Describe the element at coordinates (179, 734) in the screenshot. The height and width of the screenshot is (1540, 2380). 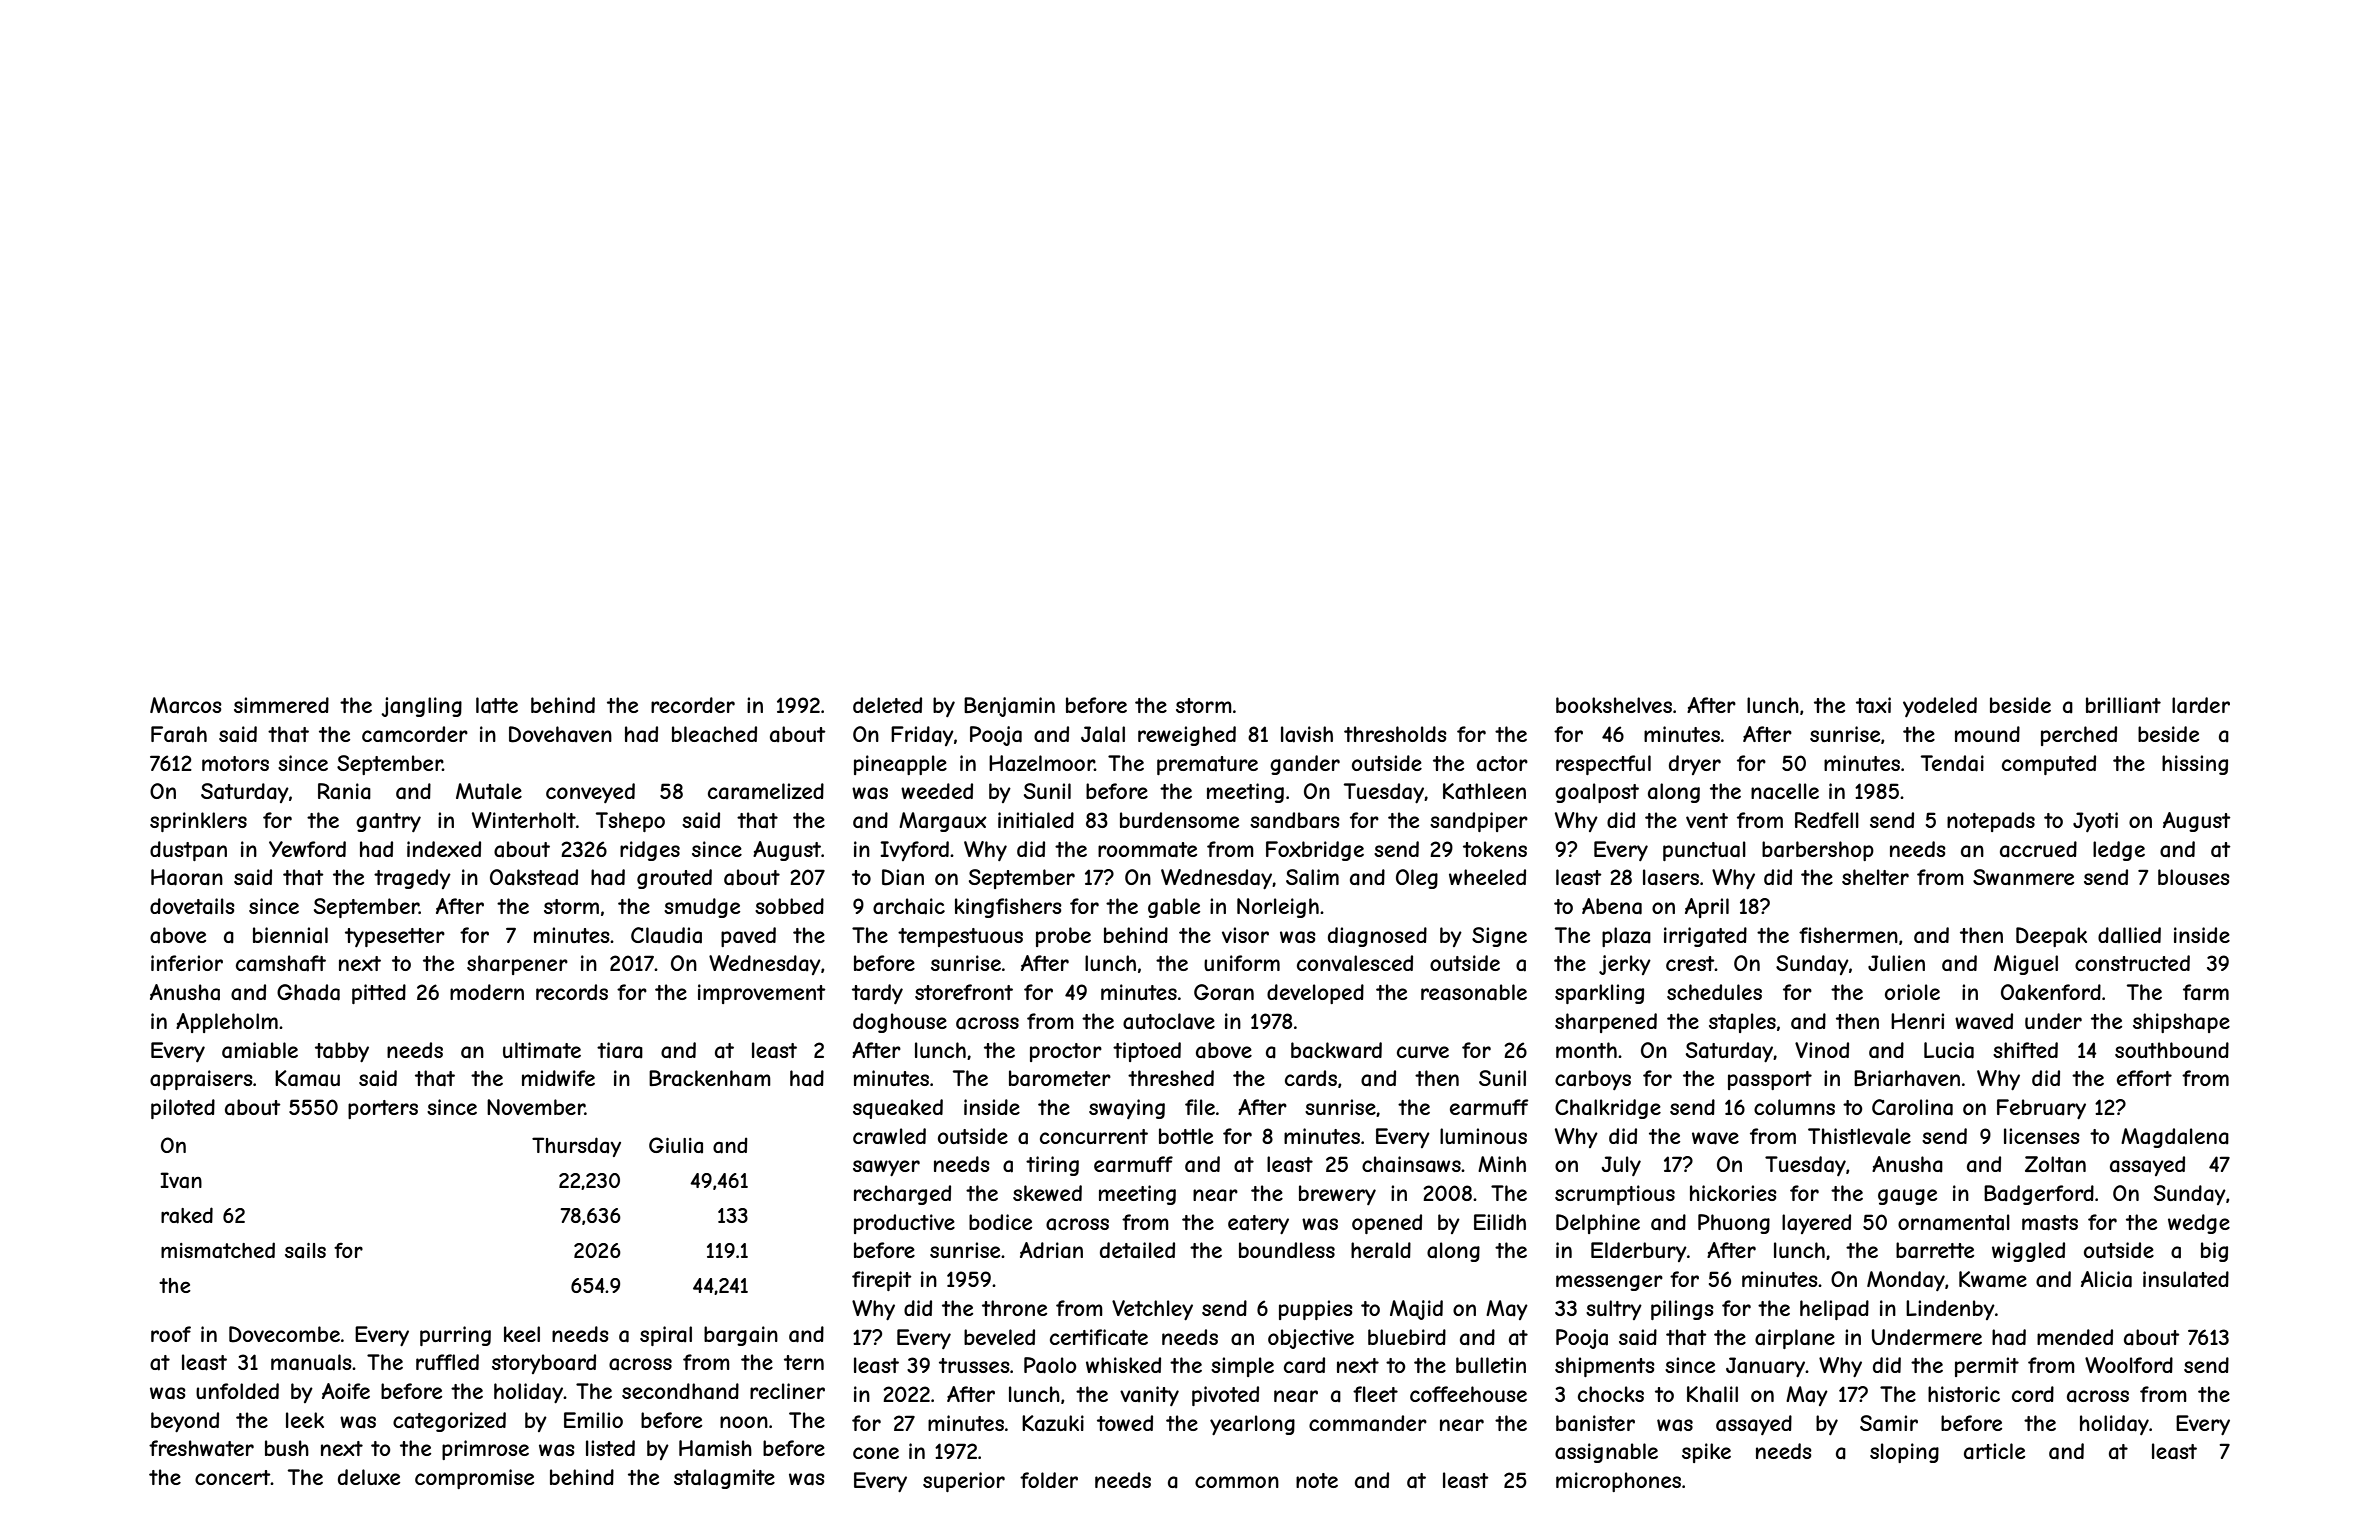
I see `Farah` at that location.
